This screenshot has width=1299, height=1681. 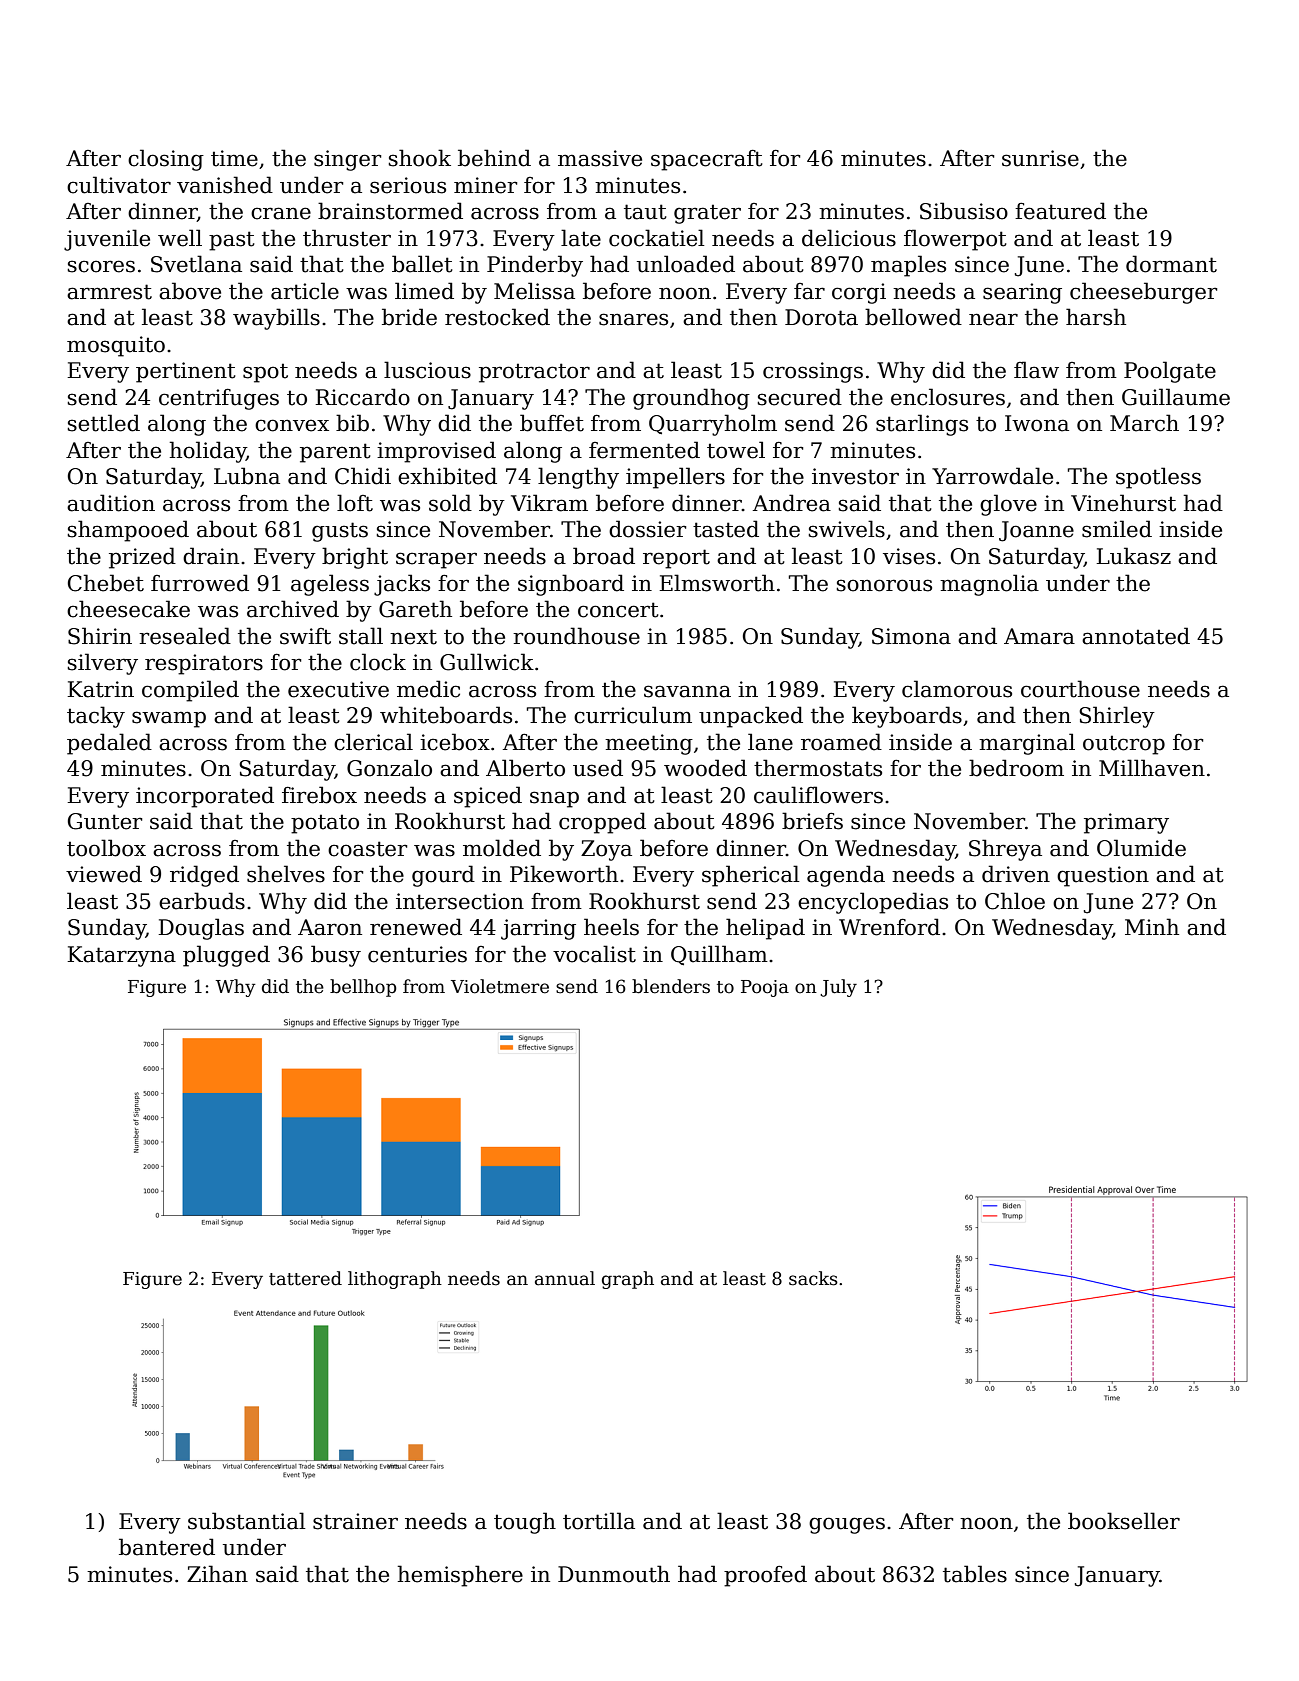 What do you see at coordinates (600, 158) in the screenshot?
I see `massive` at bounding box center [600, 158].
